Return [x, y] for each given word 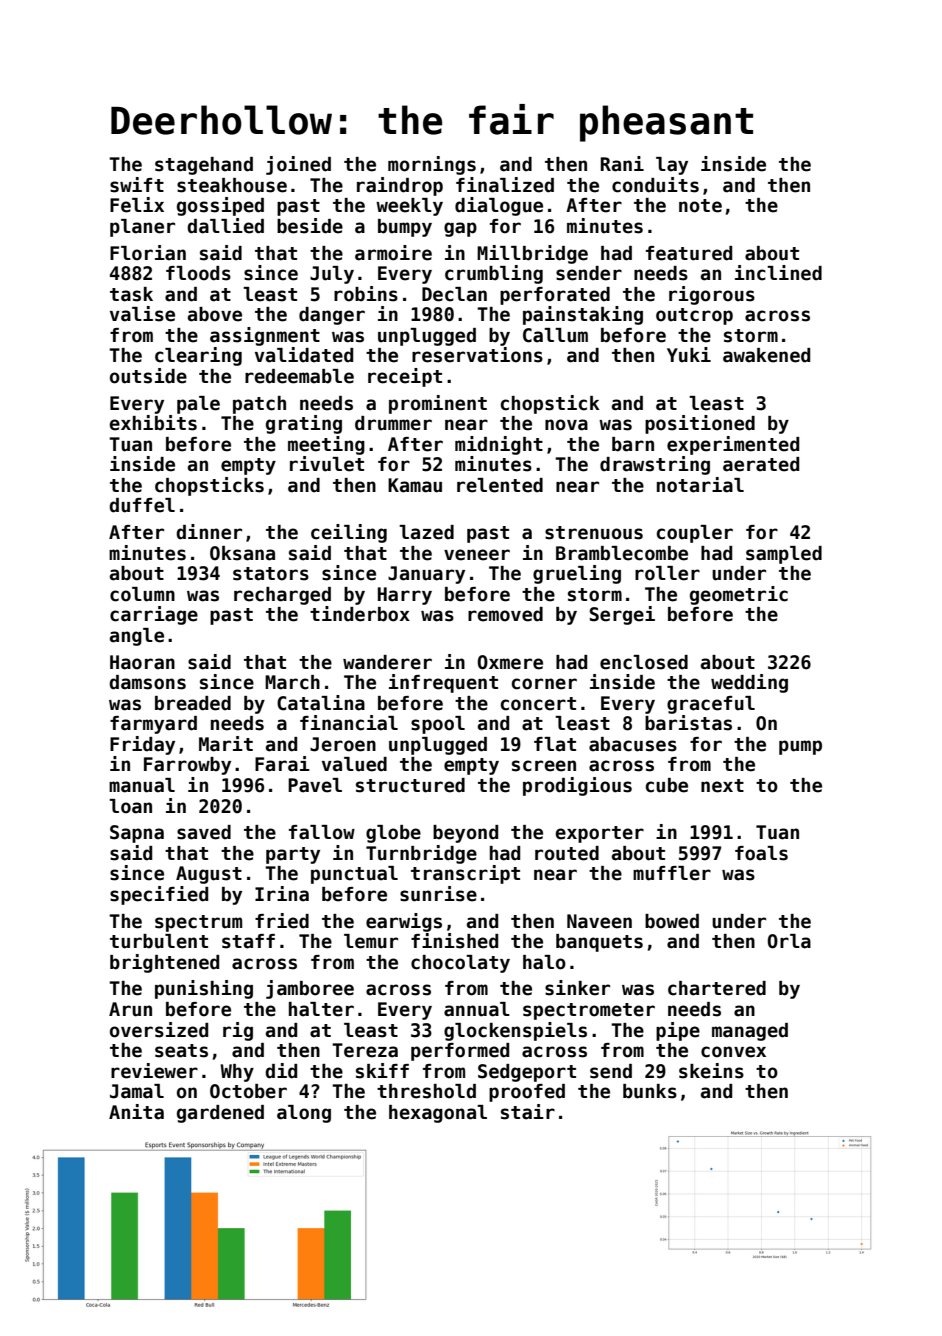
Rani [622, 164]
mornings [432, 165]
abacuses [633, 744]
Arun [130, 1009]
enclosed [644, 662]
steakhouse [232, 185]
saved [204, 832]
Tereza [365, 1050]
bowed [672, 921]
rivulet [327, 464]
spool [438, 725]
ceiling [349, 533]
